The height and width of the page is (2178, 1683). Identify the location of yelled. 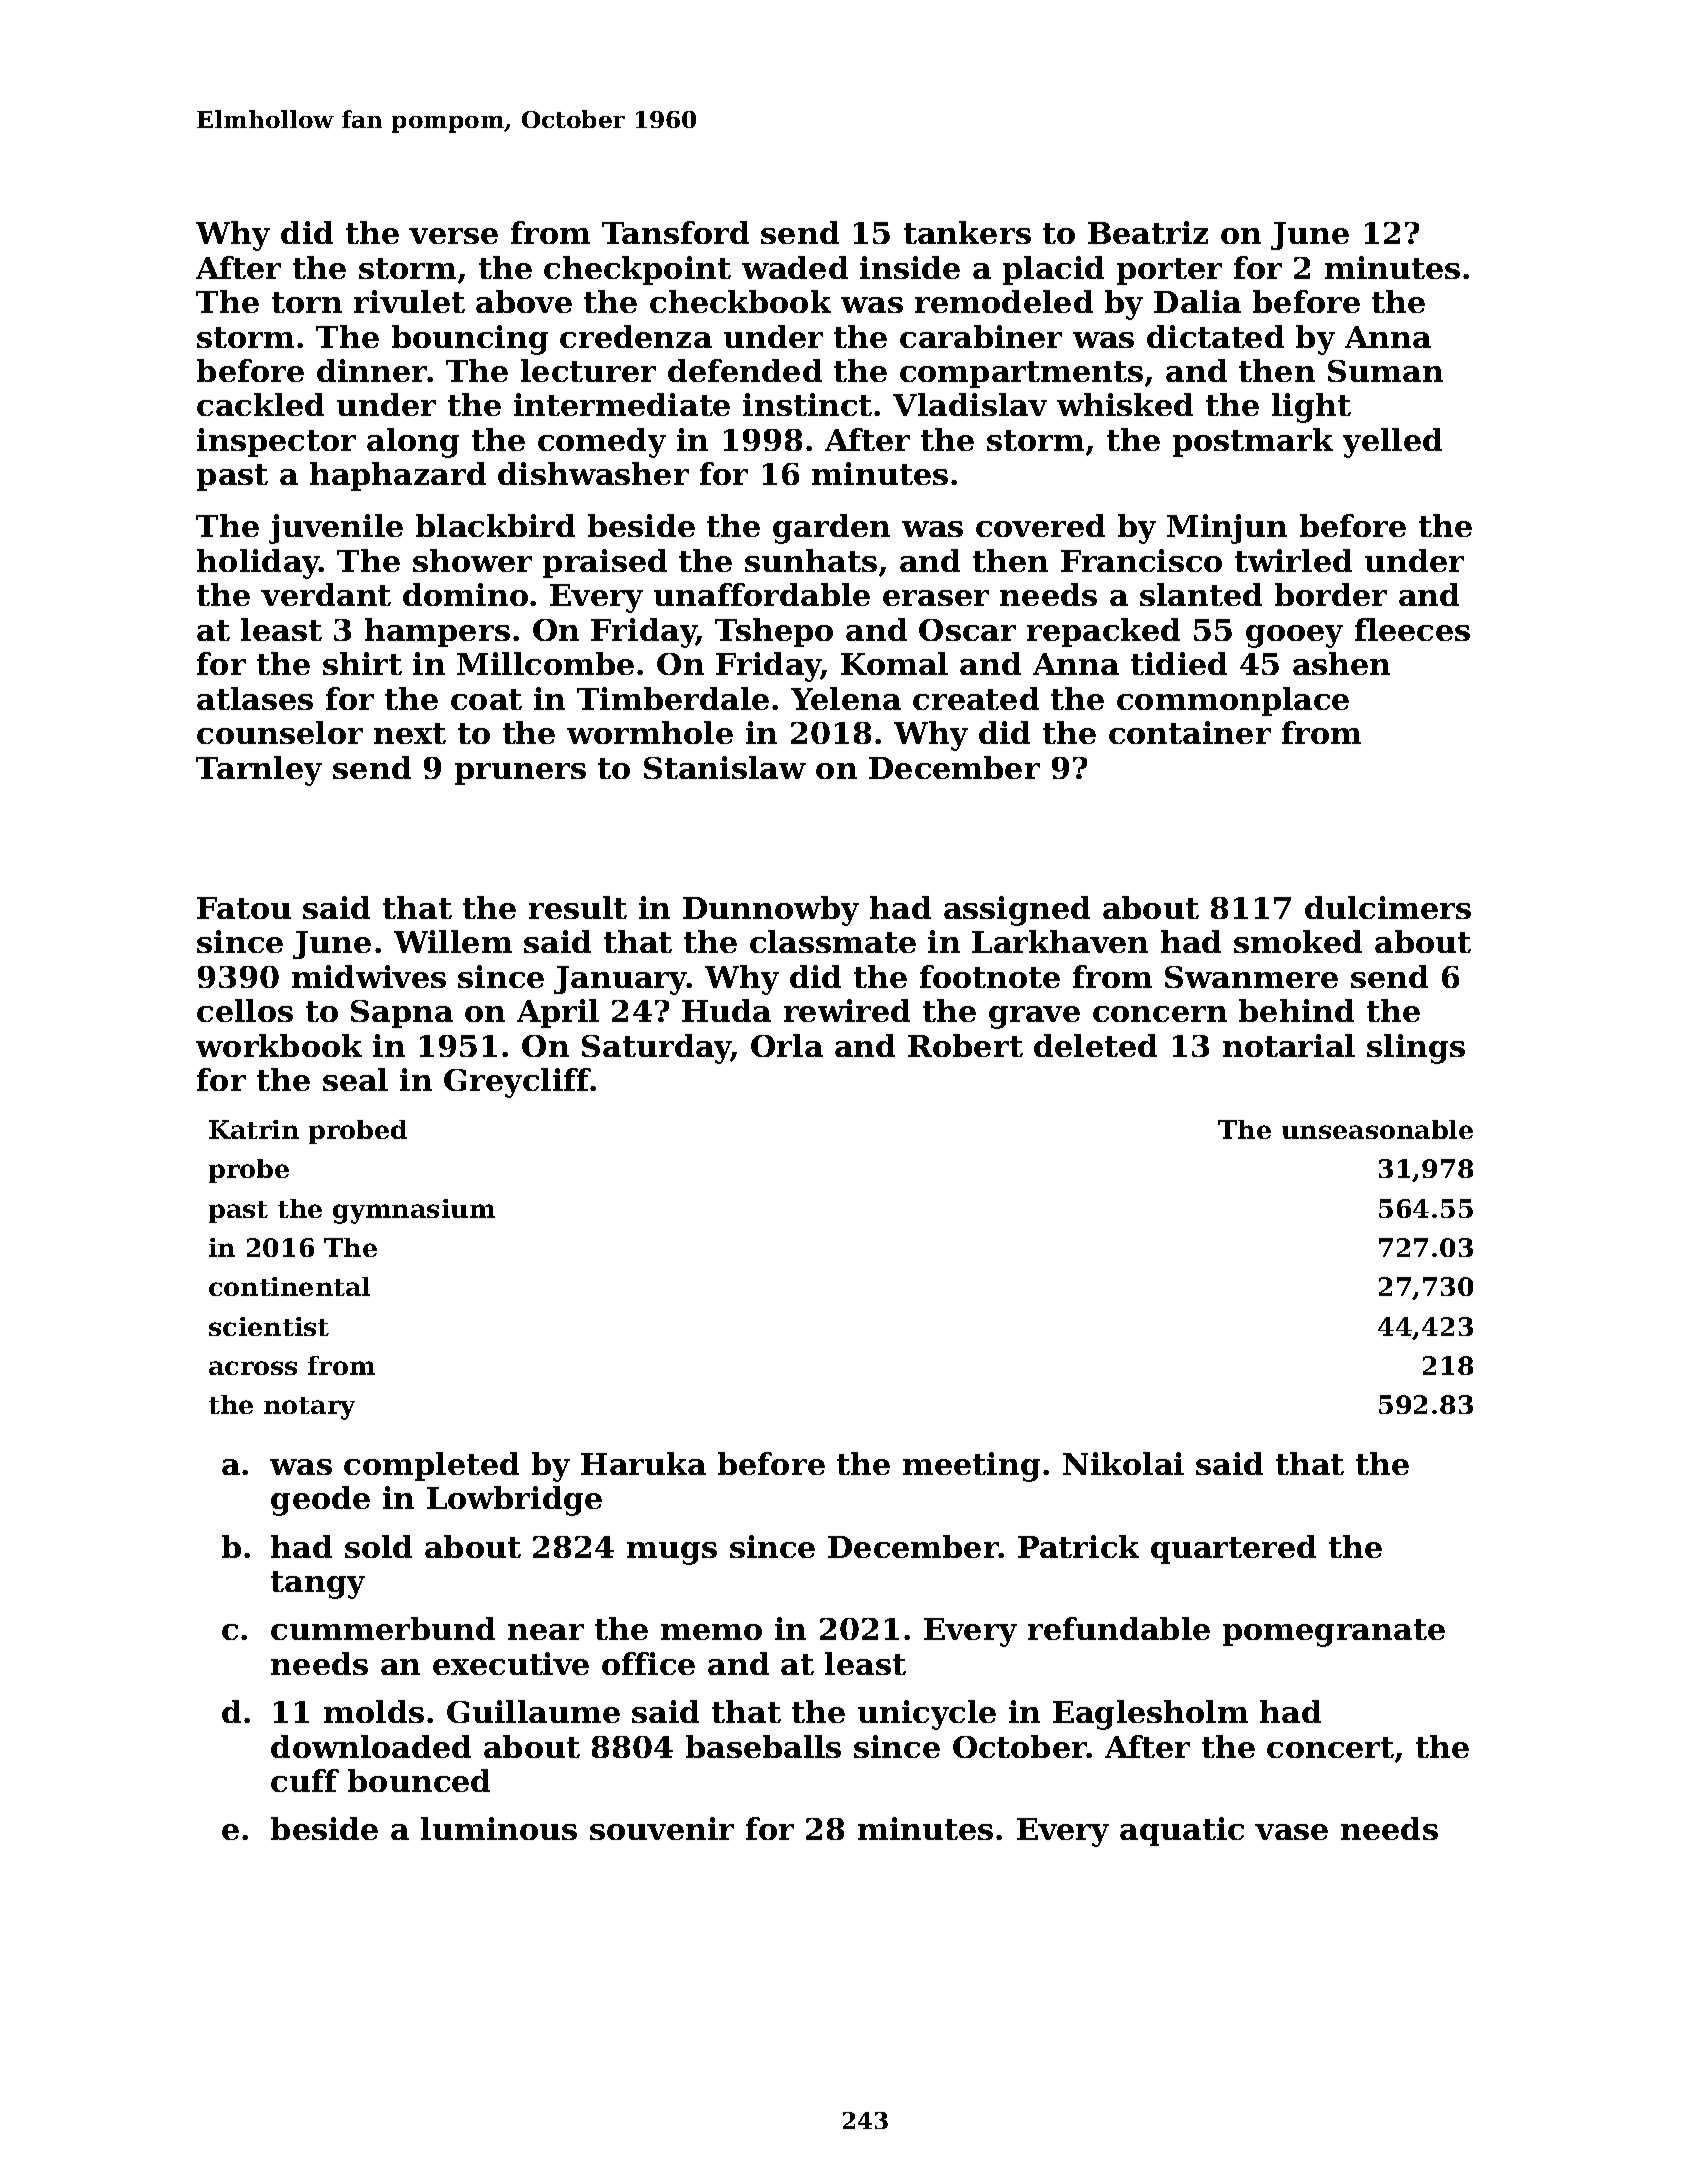
(1392, 443).
